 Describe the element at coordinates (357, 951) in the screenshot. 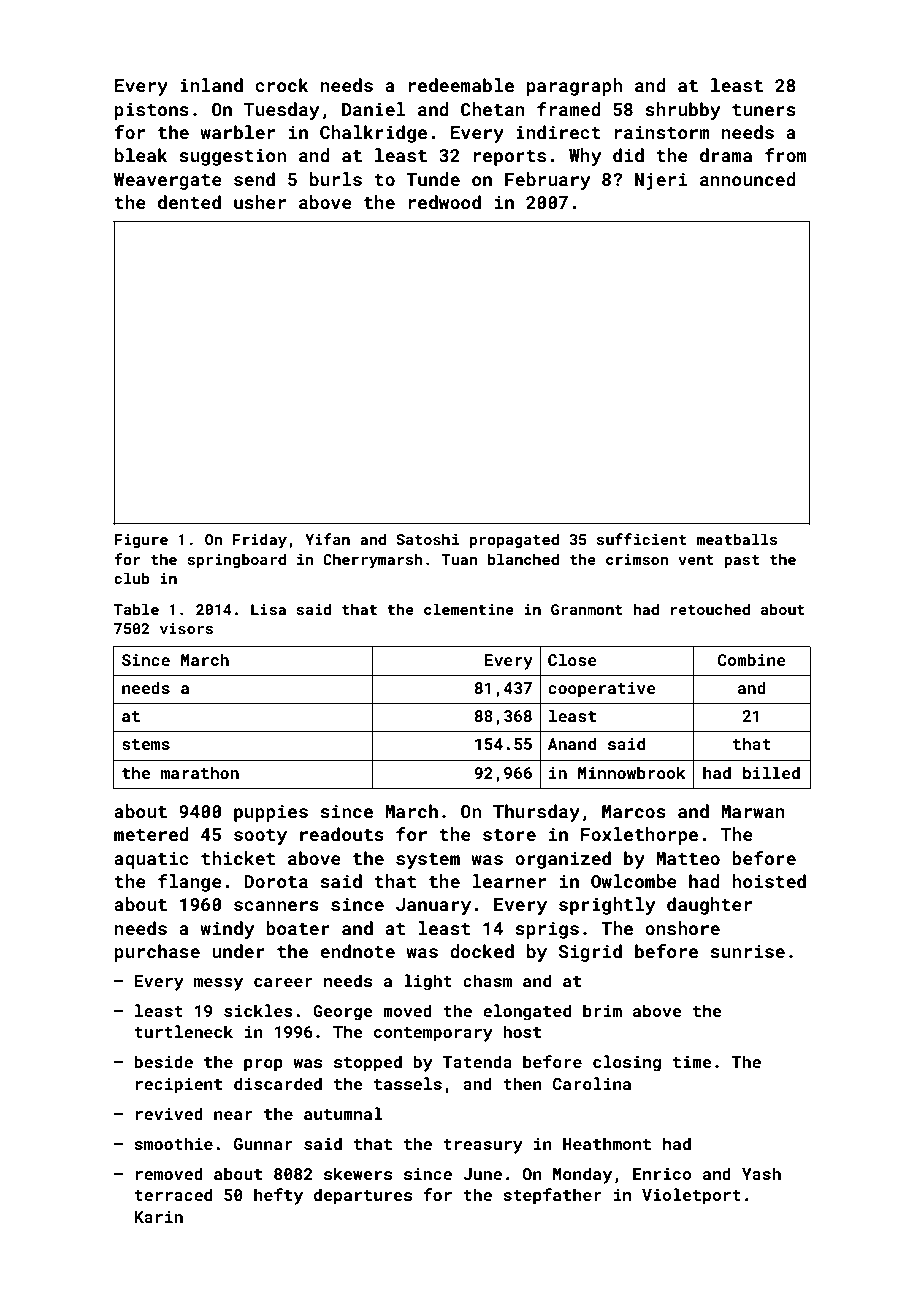

I see `endnote` at that location.
